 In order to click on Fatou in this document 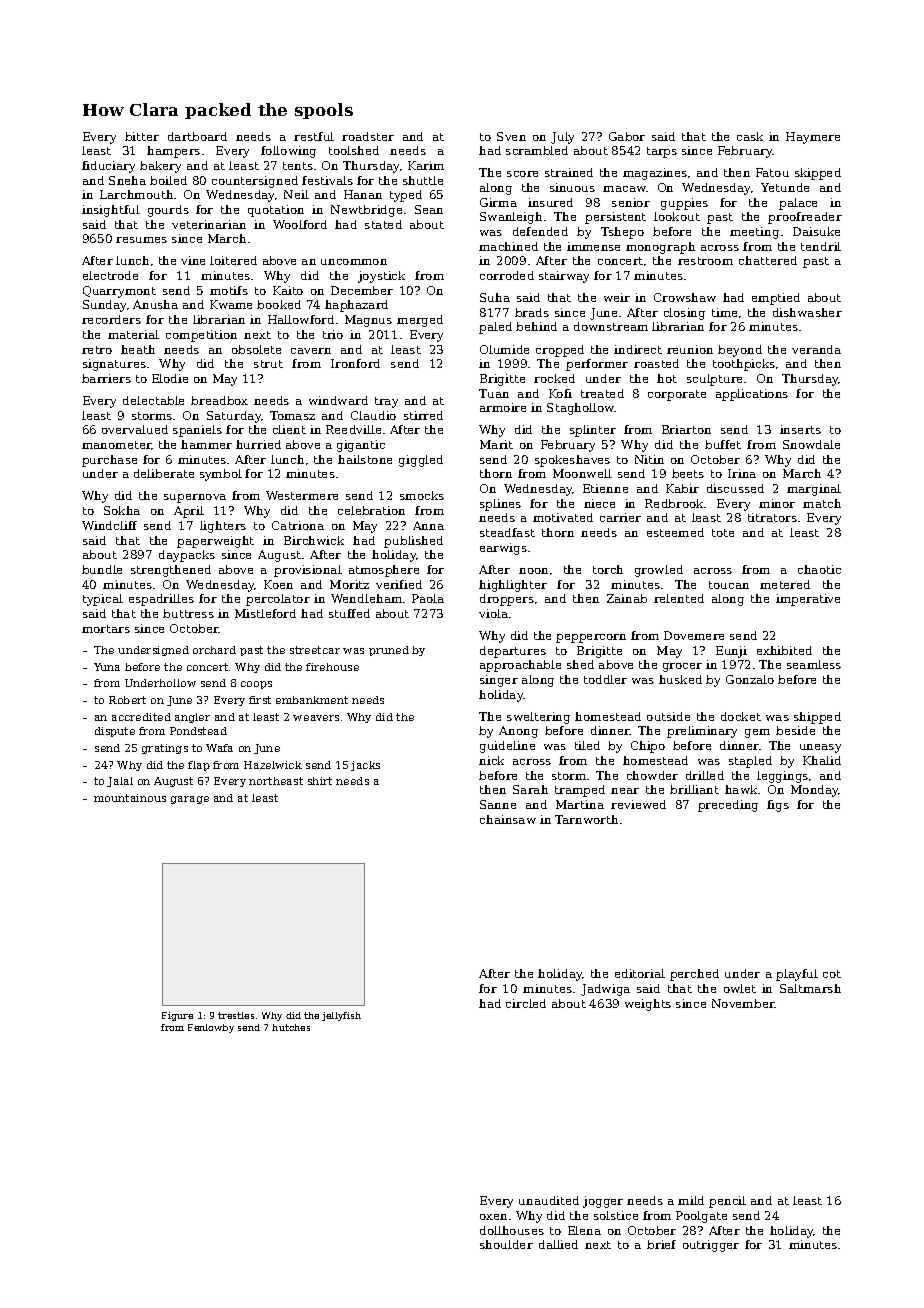, I will do `click(772, 172)`.
